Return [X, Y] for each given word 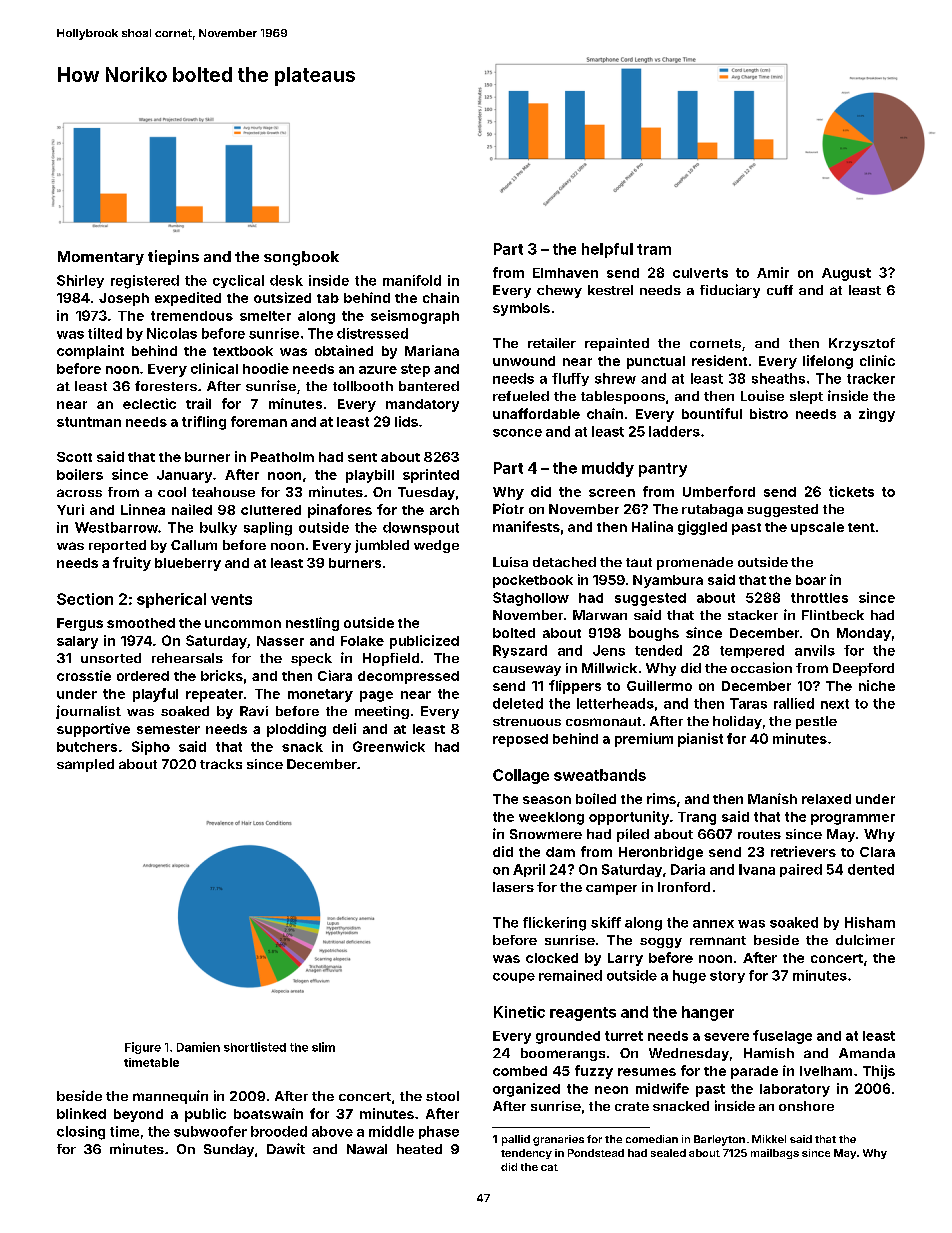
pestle [816, 722]
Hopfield [391, 659]
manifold [412, 280]
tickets [851, 491]
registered [145, 282]
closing [81, 1133]
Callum [194, 545]
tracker [871, 378]
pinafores [340, 511]
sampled [85, 765]
